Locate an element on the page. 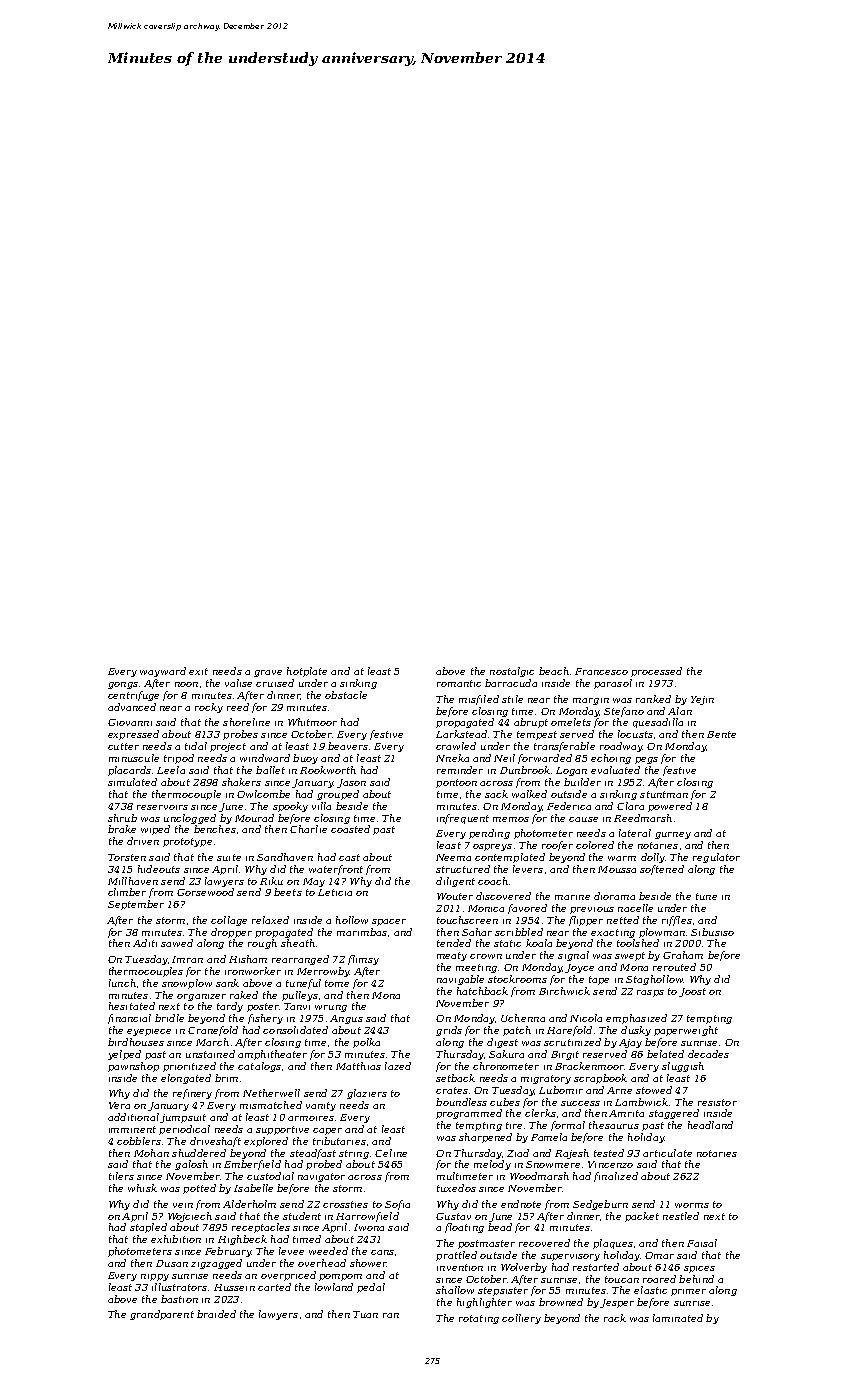 The height and width of the image is (1400, 849). rotating is located at coordinates (479, 1319).
